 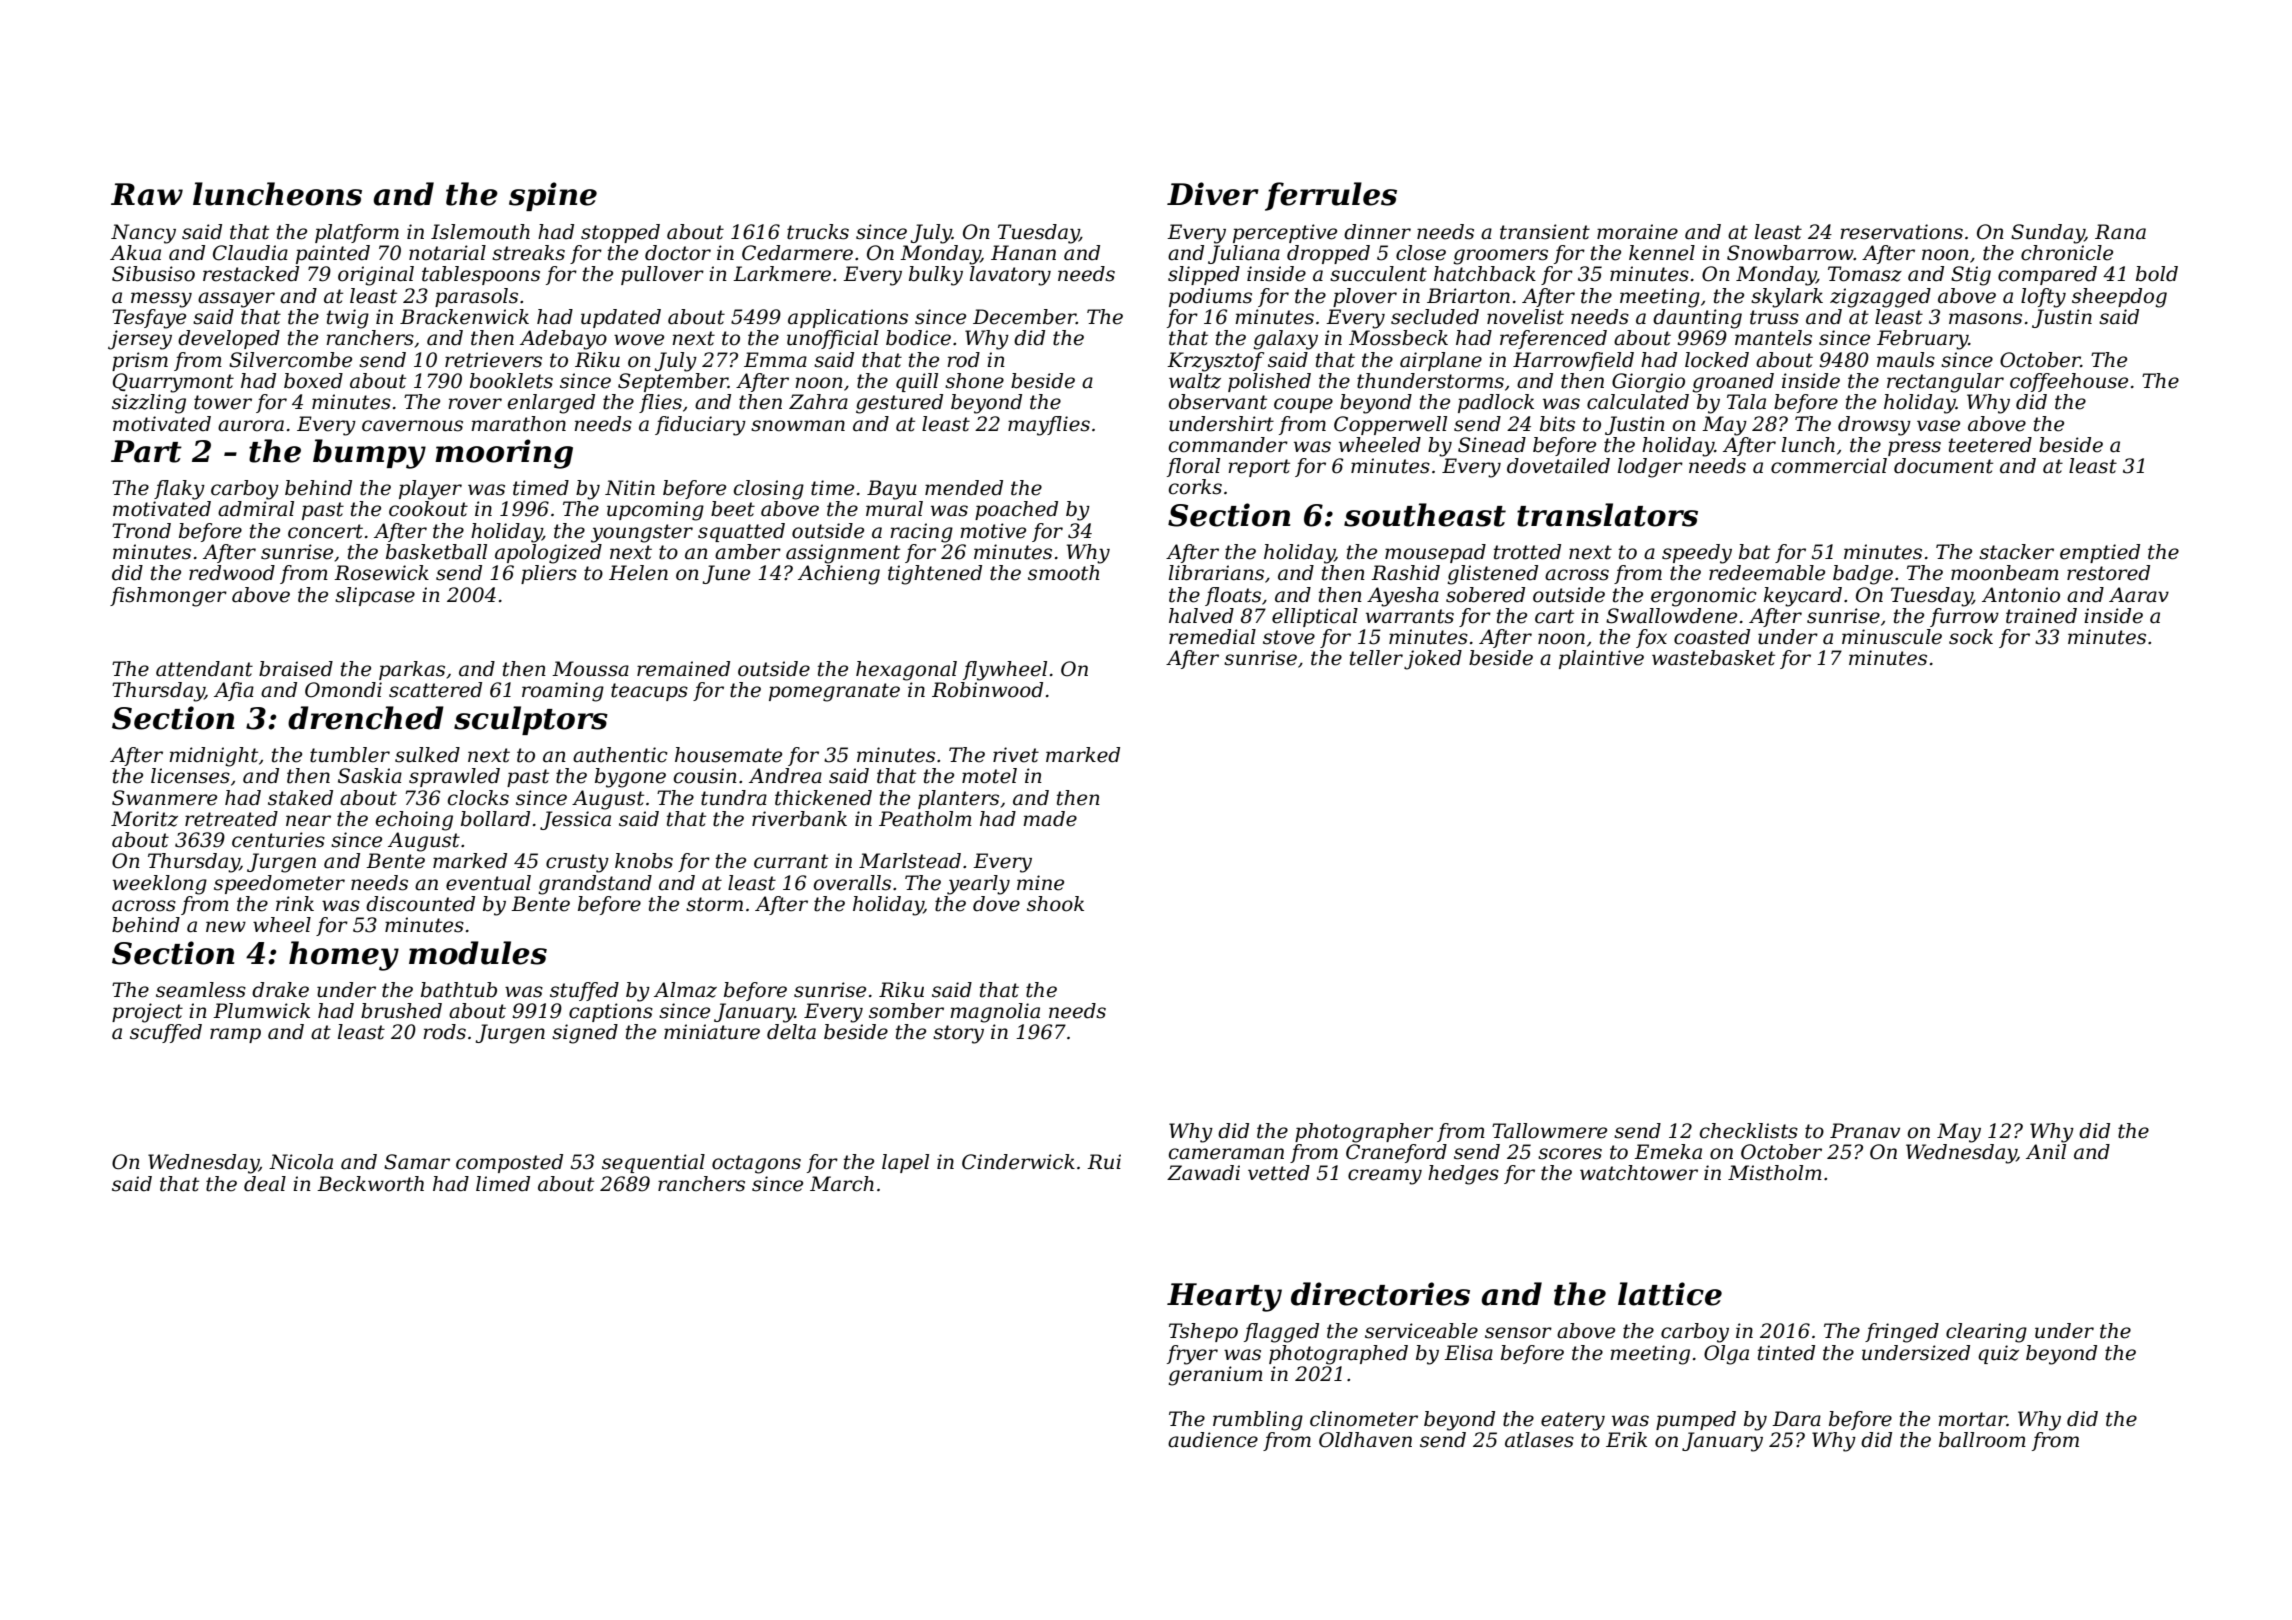 What do you see at coordinates (2046, 1151) in the image?
I see `Anil` at bounding box center [2046, 1151].
